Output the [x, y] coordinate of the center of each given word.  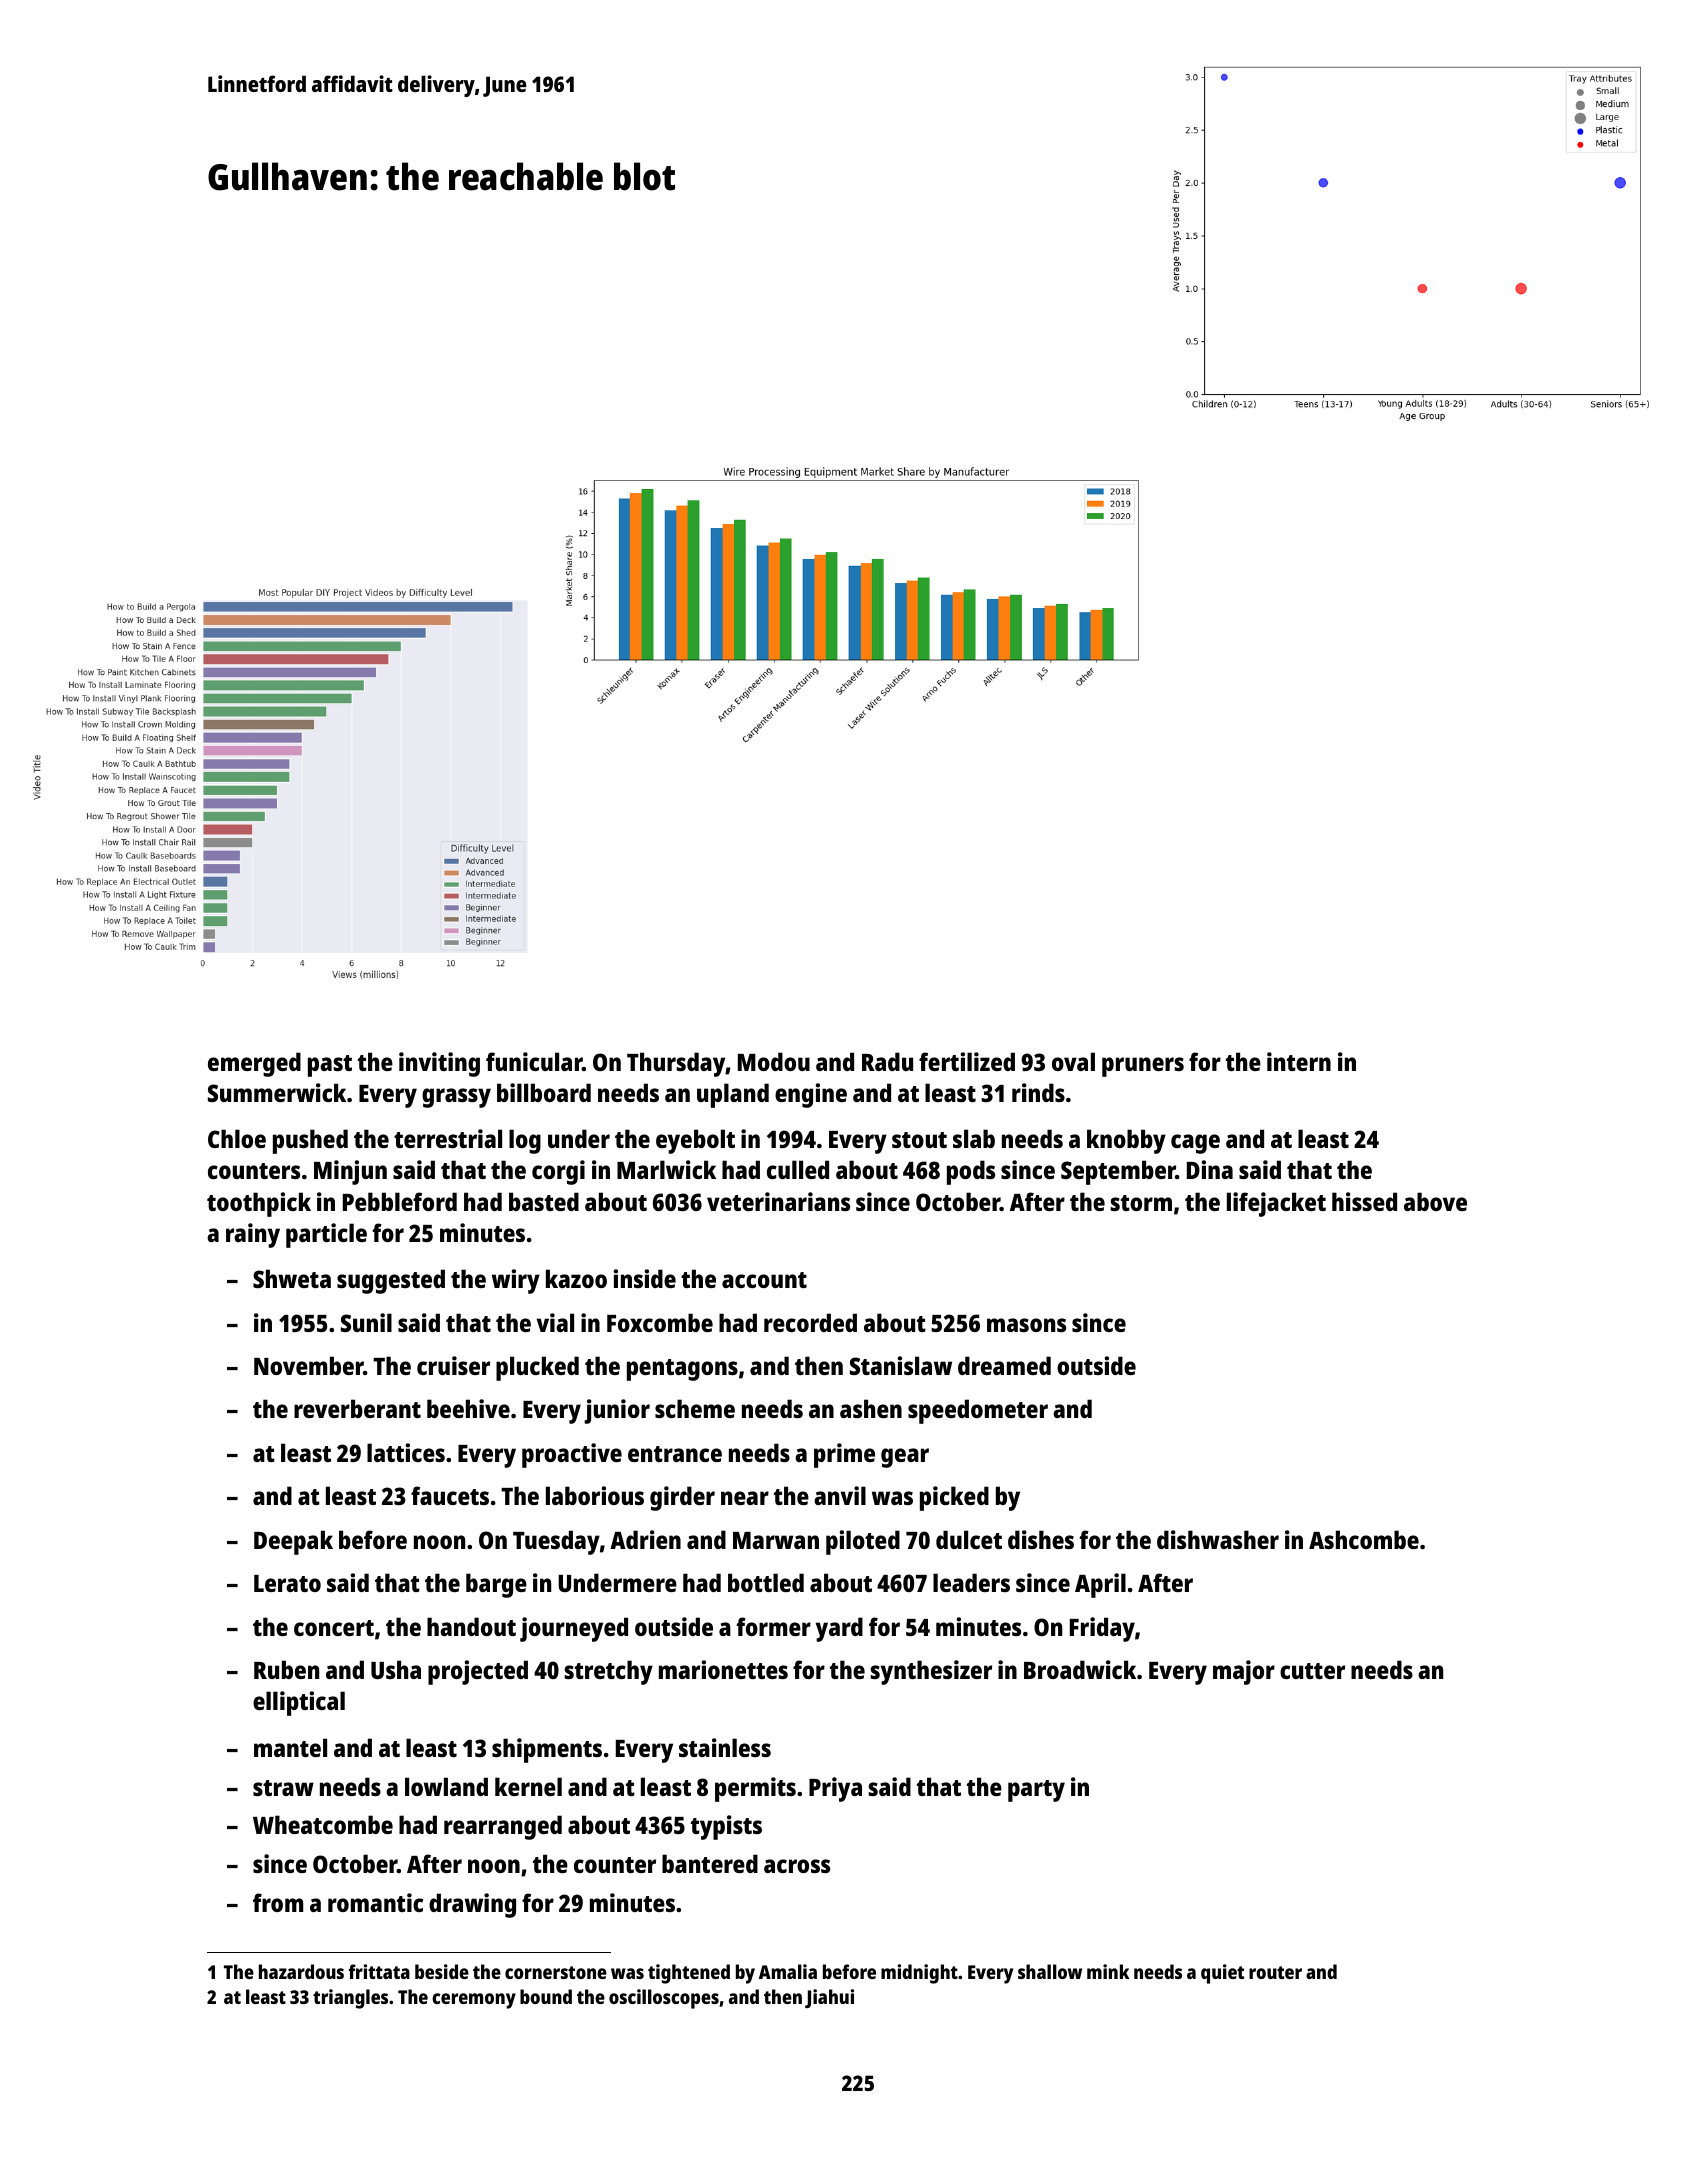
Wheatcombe [323, 1824]
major [1244, 1672]
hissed [1364, 1201]
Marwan [776, 1540]
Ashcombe [1364, 1539]
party [1036, 1791]
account [764, 1280]
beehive [468, 1408]
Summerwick [277, 1092]
